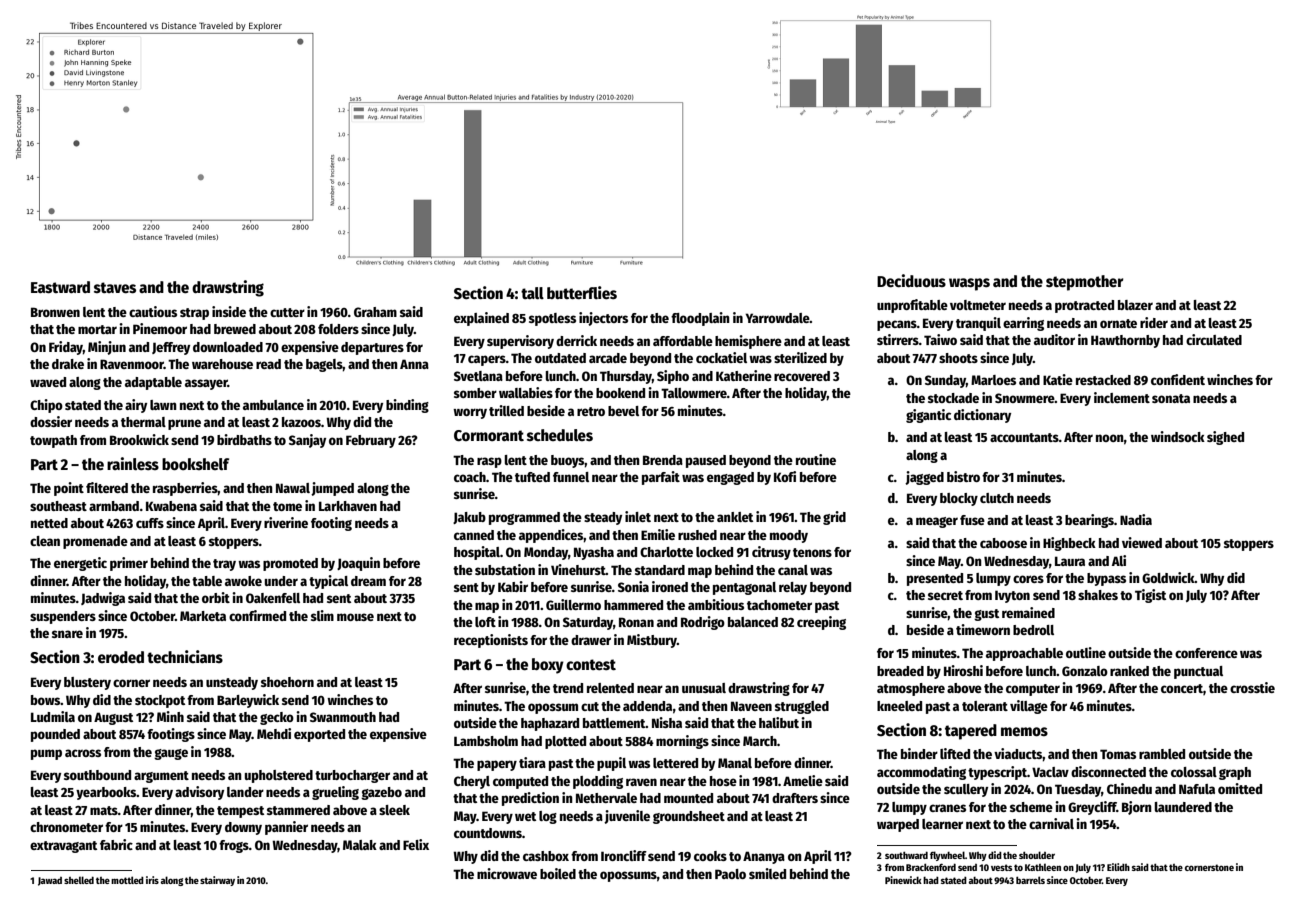 Image resolution: width=1308 pixels, height=924 pixels. Describe the element at coordinates (319, 735) in the screenshot. I see `exported` at that location.
